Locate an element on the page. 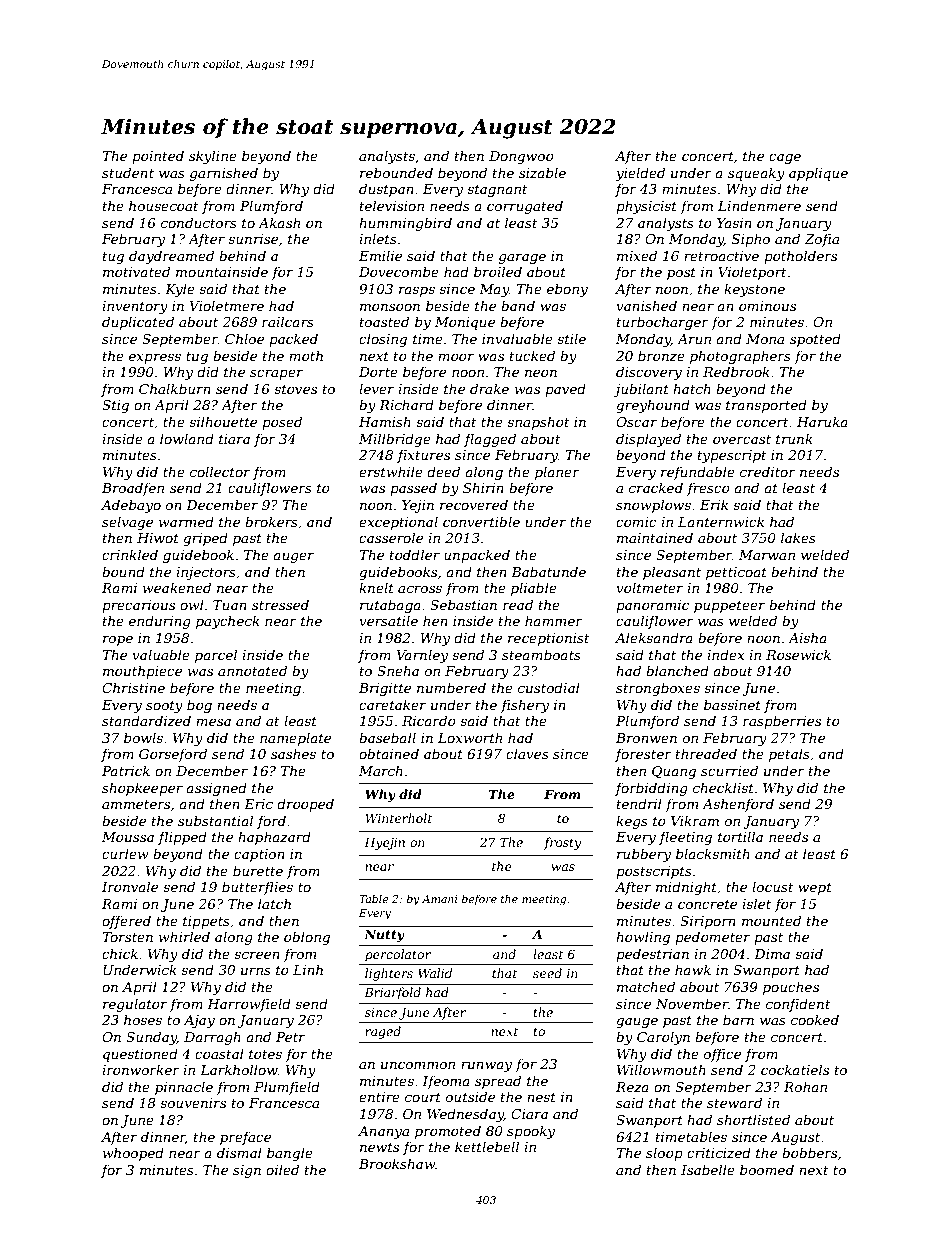 The height and width of the document is (1233, 952). raspberries is located at coordinates (782, 722).
